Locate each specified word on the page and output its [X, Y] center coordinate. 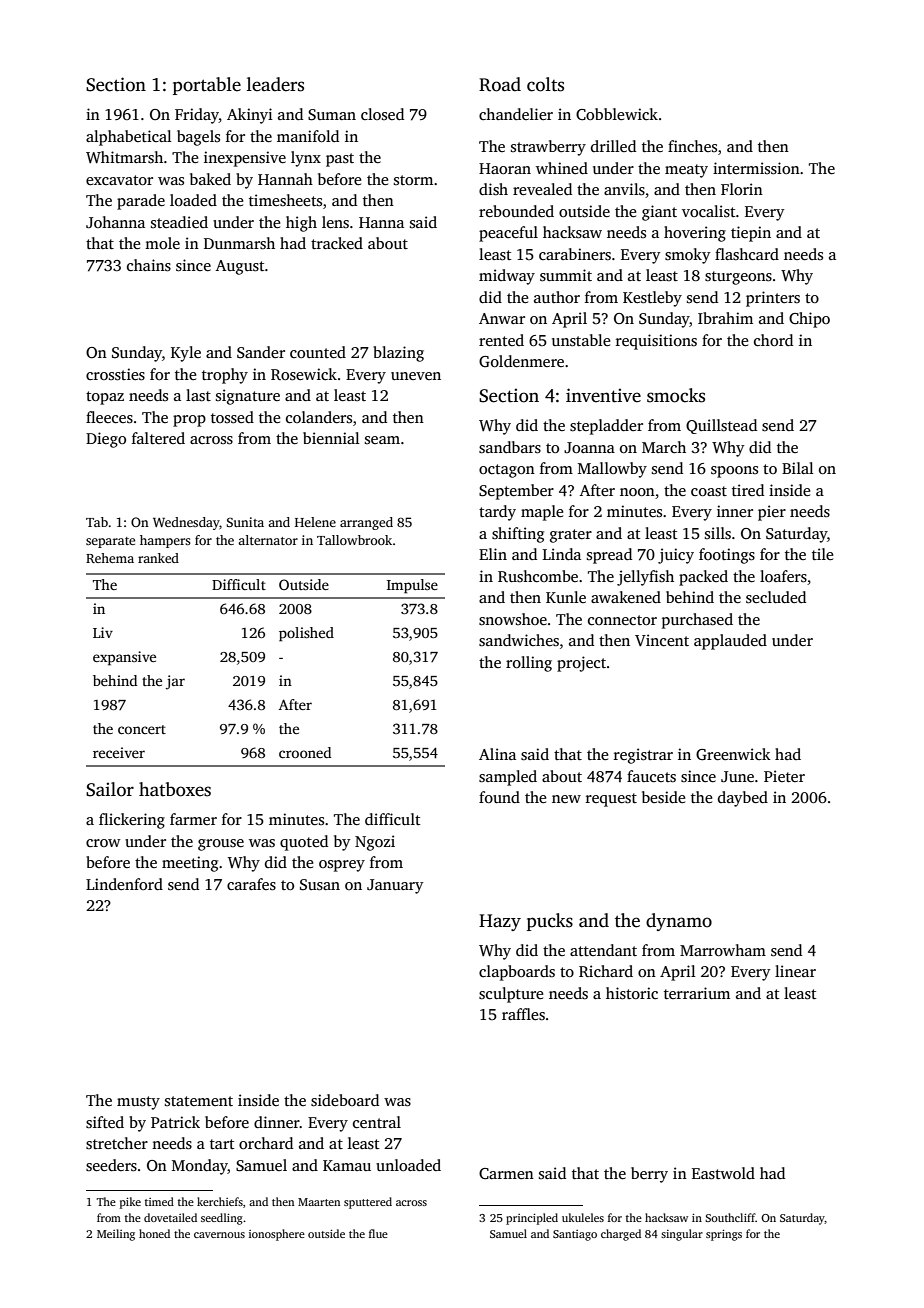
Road [500, 84]
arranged [366, 523]
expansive [124, 658]
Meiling [116, 1235]
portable [207, 86]
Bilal [798, 468]
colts [545, 84]
